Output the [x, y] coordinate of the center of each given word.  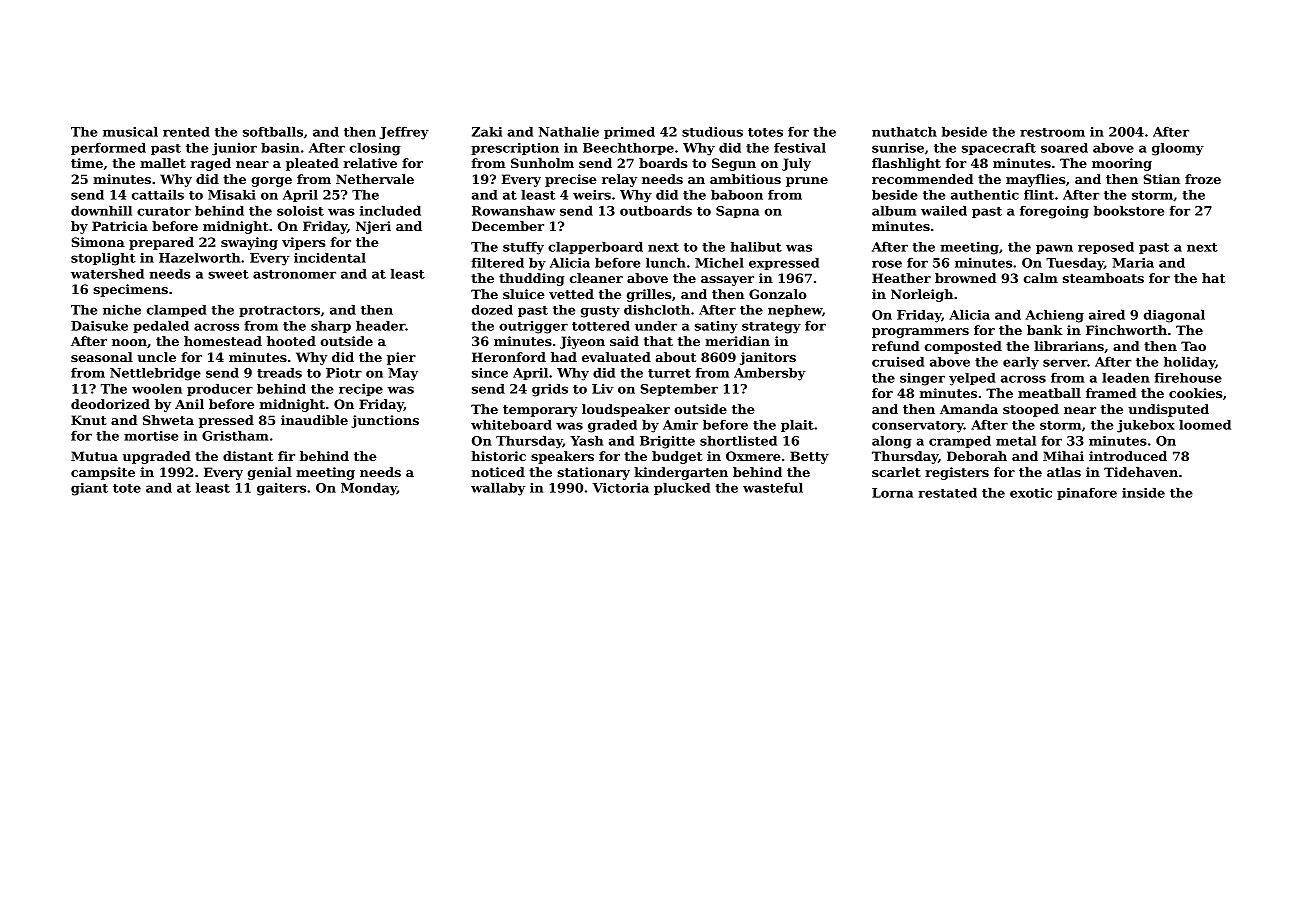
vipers [303, 243]
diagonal [1174, 316]
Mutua [94, 456]
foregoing [1054, 212]
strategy [771, 328]
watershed [107, 274]
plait [797, 426]
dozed [492, 310]
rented [186, 132]
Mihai [1063, 456]
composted [963, 347]
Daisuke [99, 326]
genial [270, 473]
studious [712, 132]
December [508, 226]
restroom [1052, 132]
